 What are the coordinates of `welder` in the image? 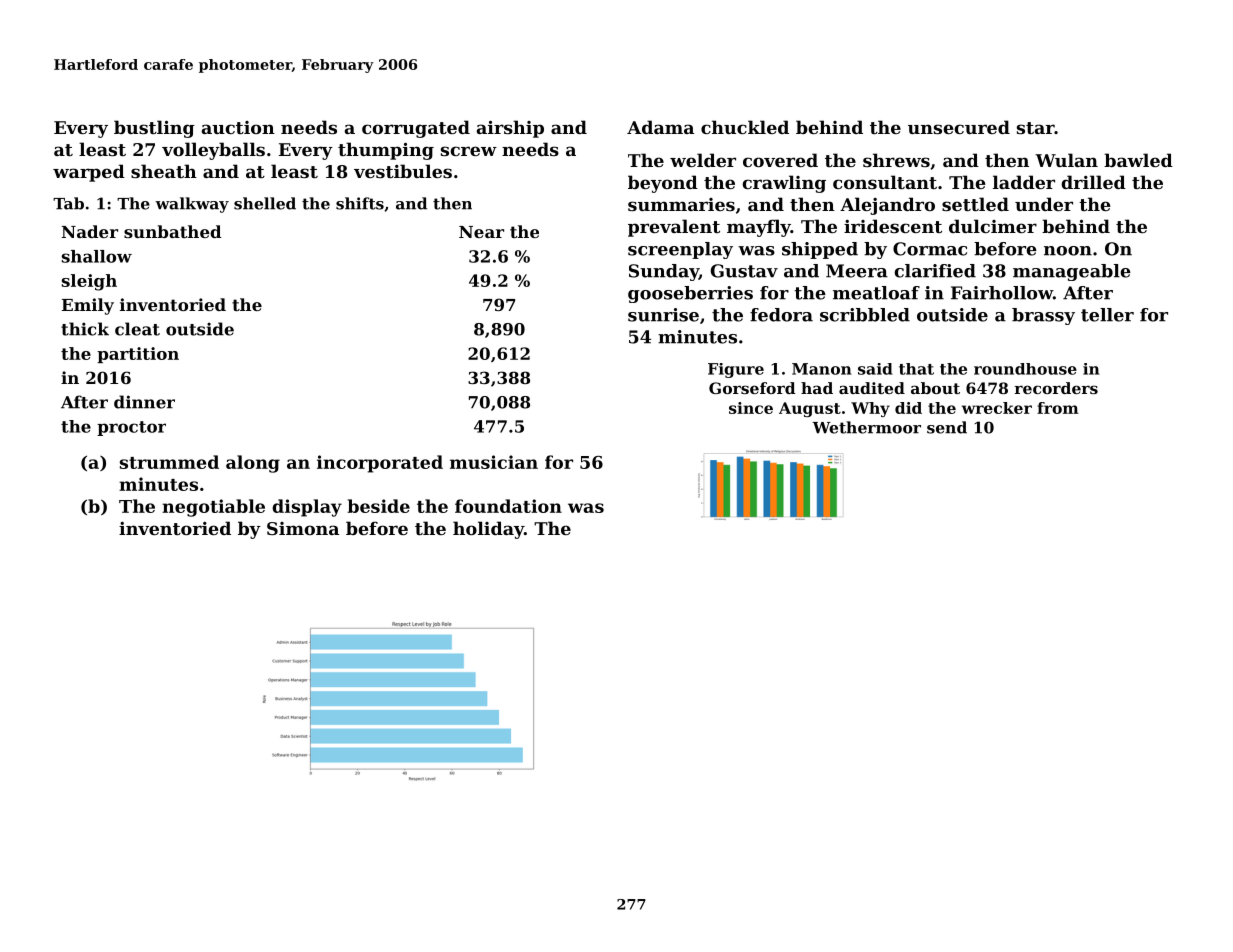 It's located at (703, 160).
